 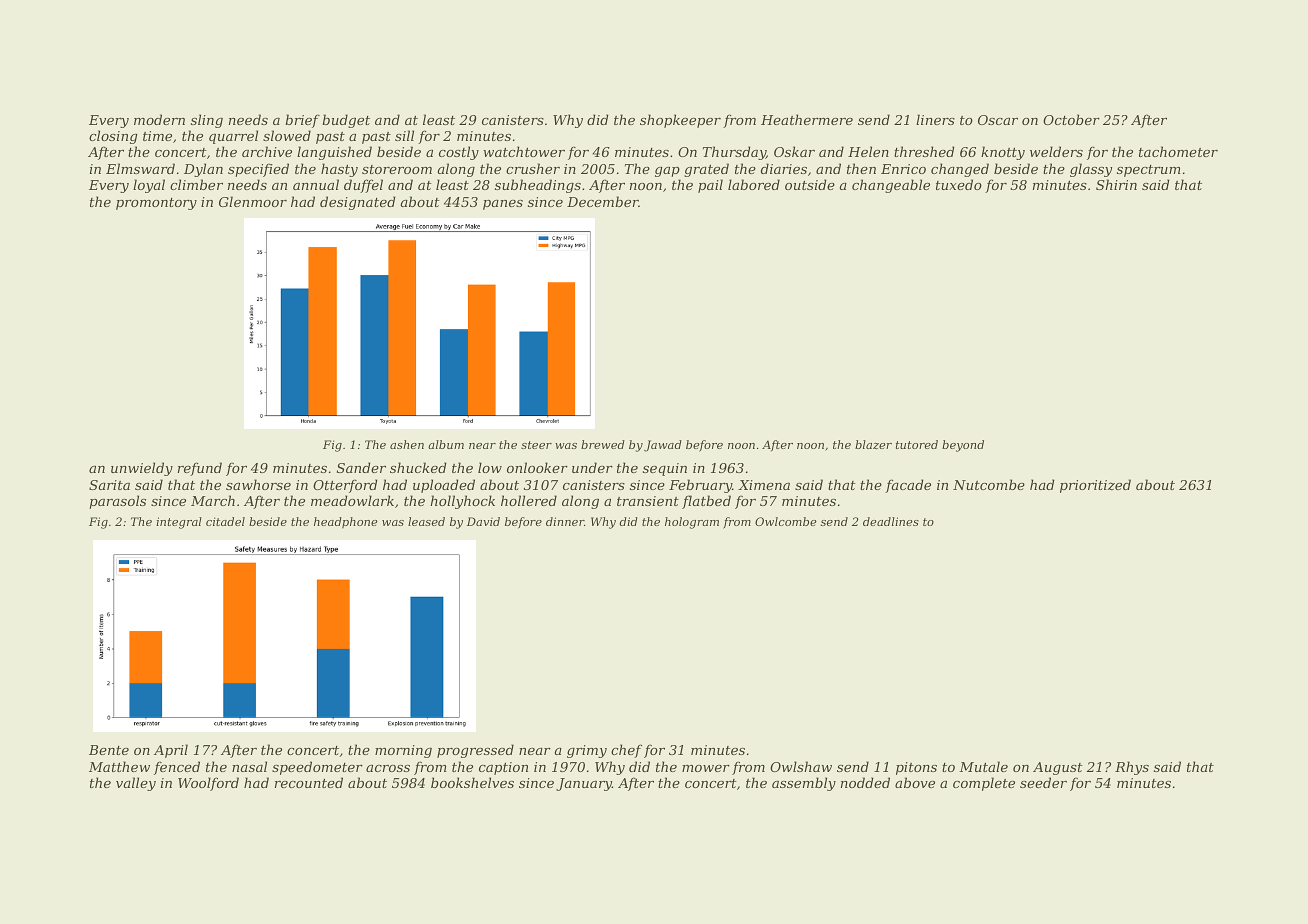 I want to click on modern, so click(x=159, y=119).
